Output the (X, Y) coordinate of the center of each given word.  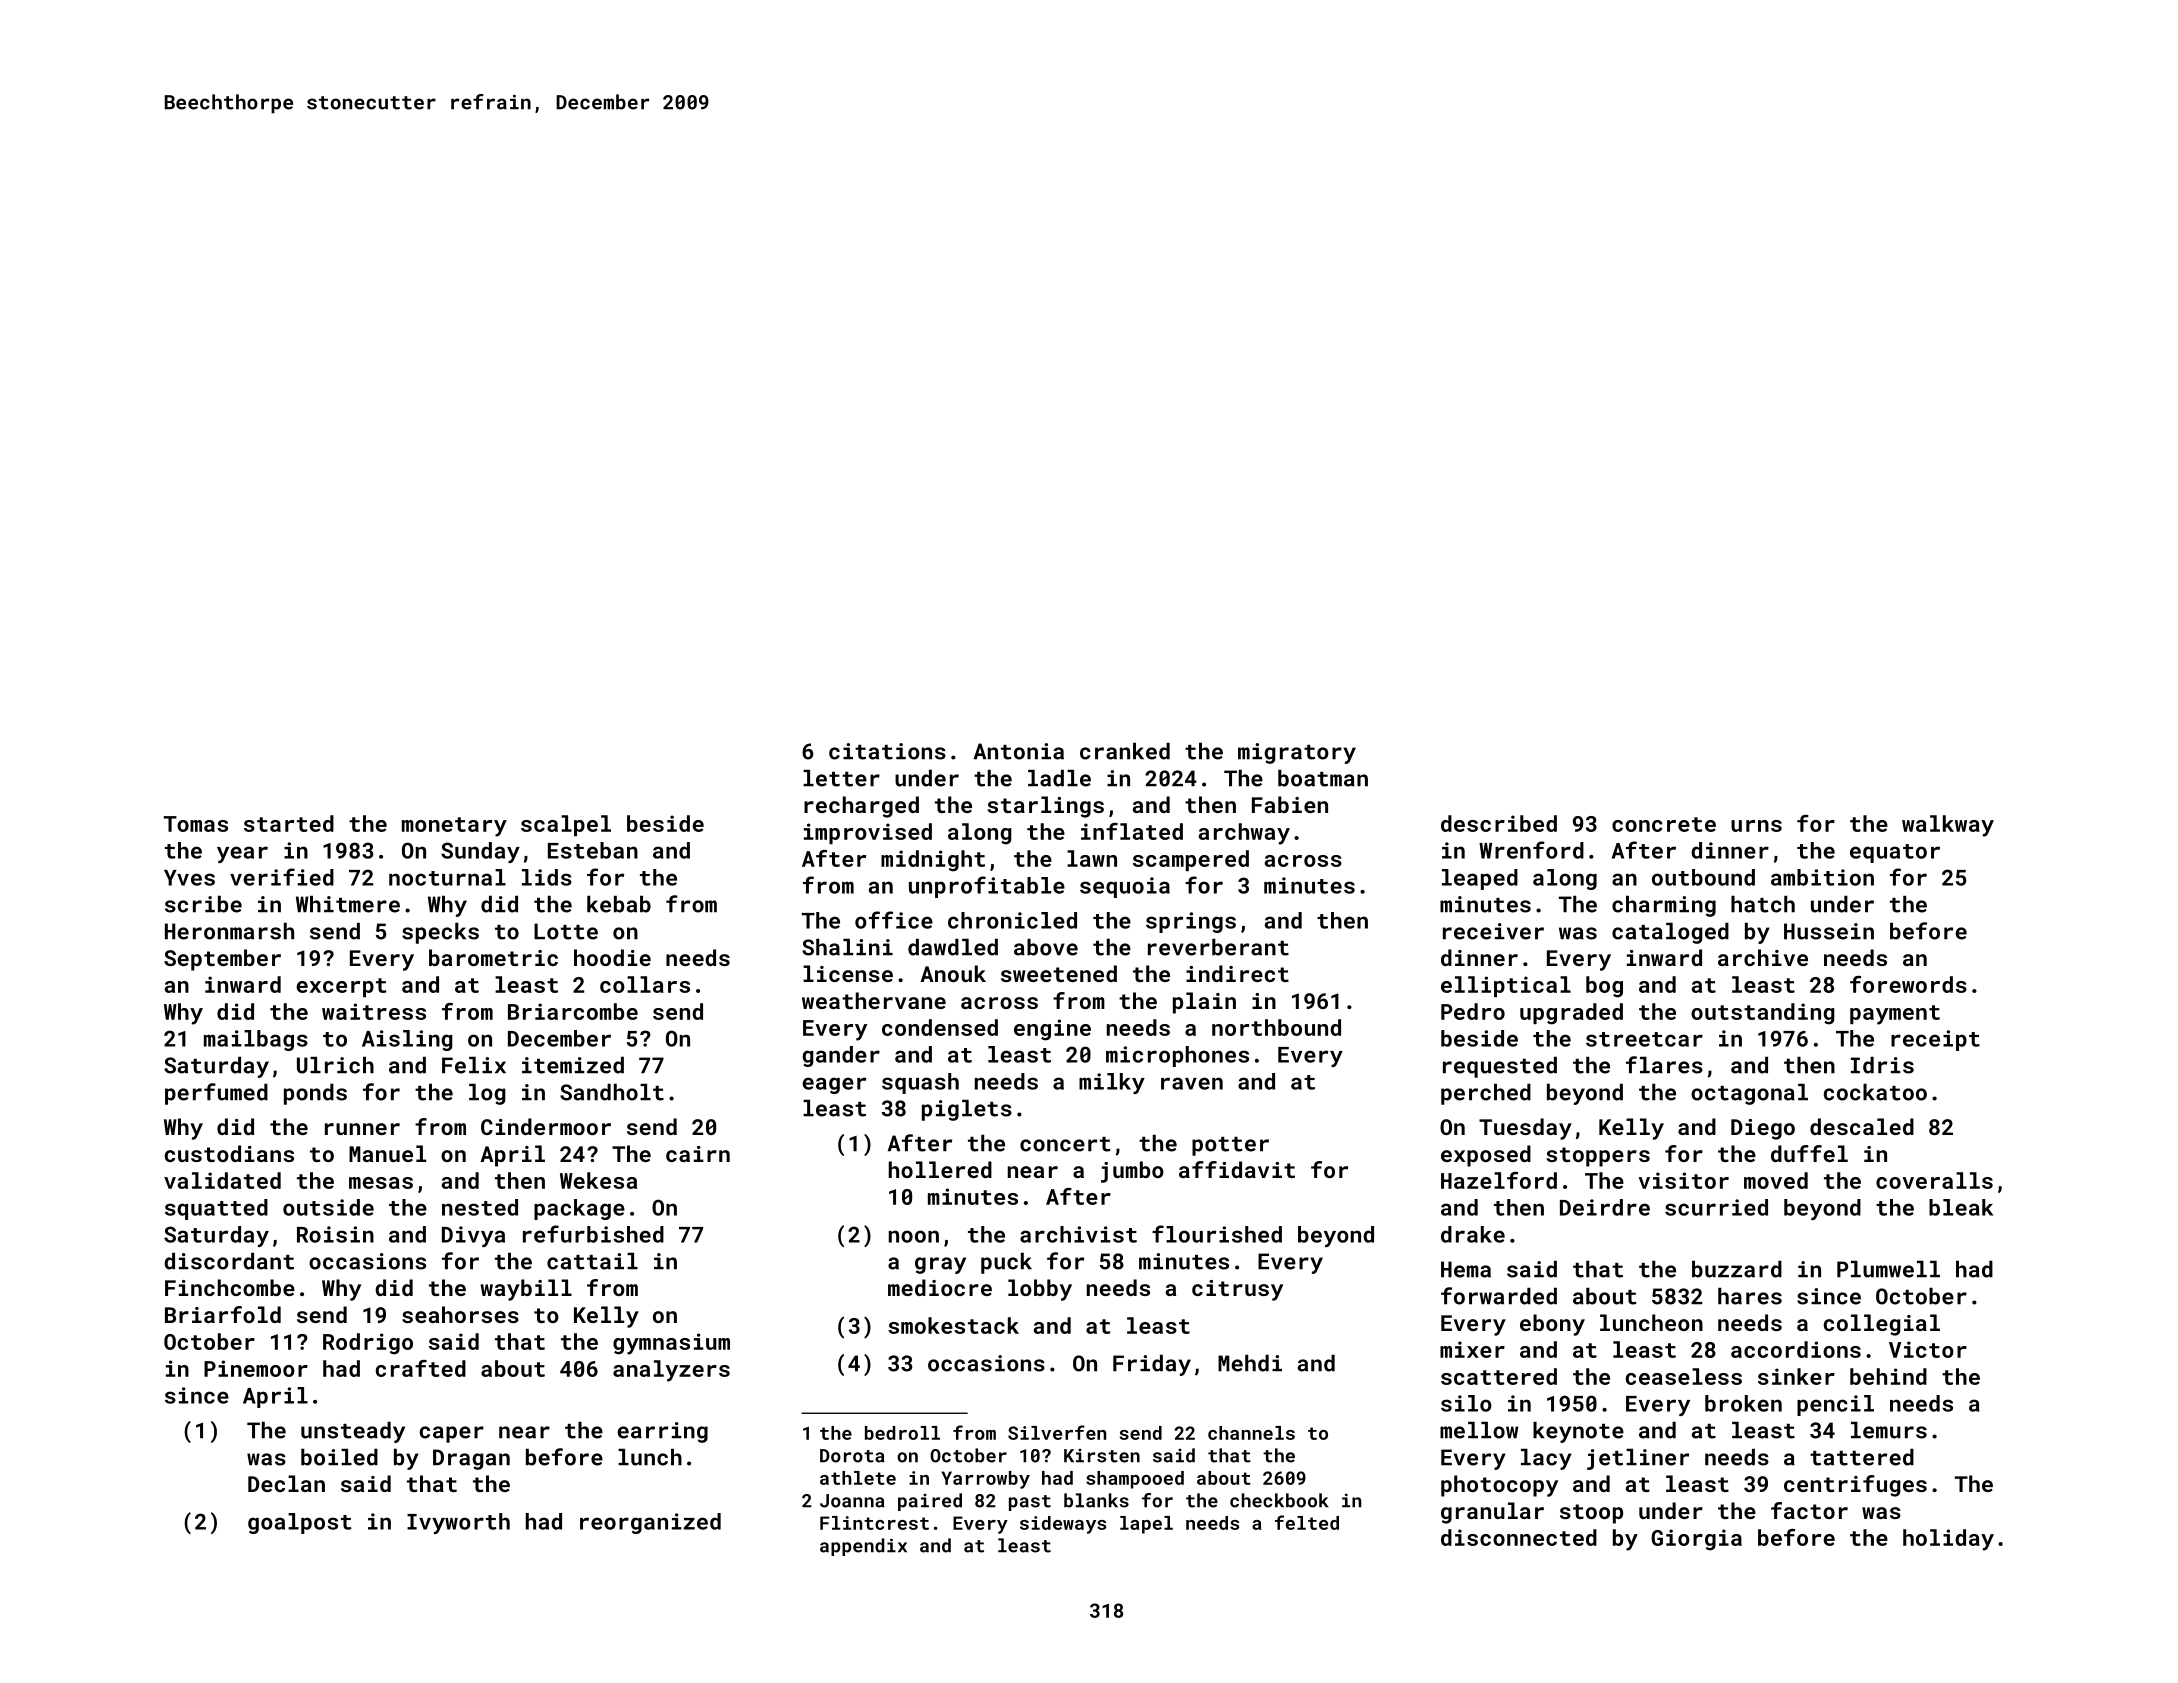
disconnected (1519, 1537)
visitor (1683, 1180)
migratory (1297, 753)
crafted (421, 1368)
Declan (286, 1483)
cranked (1125, 751)
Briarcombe (573, 1011)
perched (1486, 1094)
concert (1065, 1144)
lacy (1546, 1459)
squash (920, 1083)
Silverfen (1057, 1432)
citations (887, 751)
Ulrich (335, 1065)
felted (1307, 1522)
